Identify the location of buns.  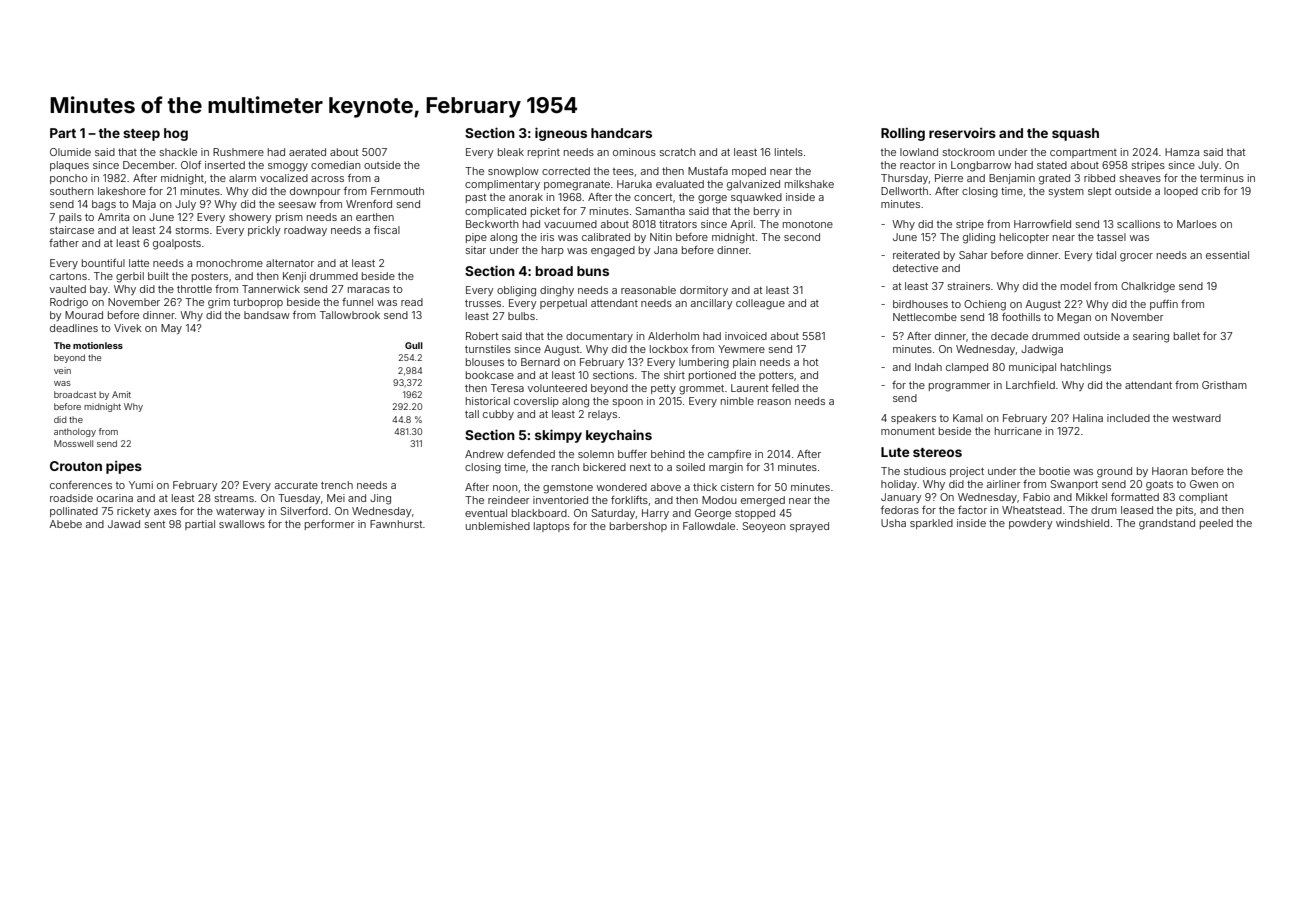
(593, 271).
